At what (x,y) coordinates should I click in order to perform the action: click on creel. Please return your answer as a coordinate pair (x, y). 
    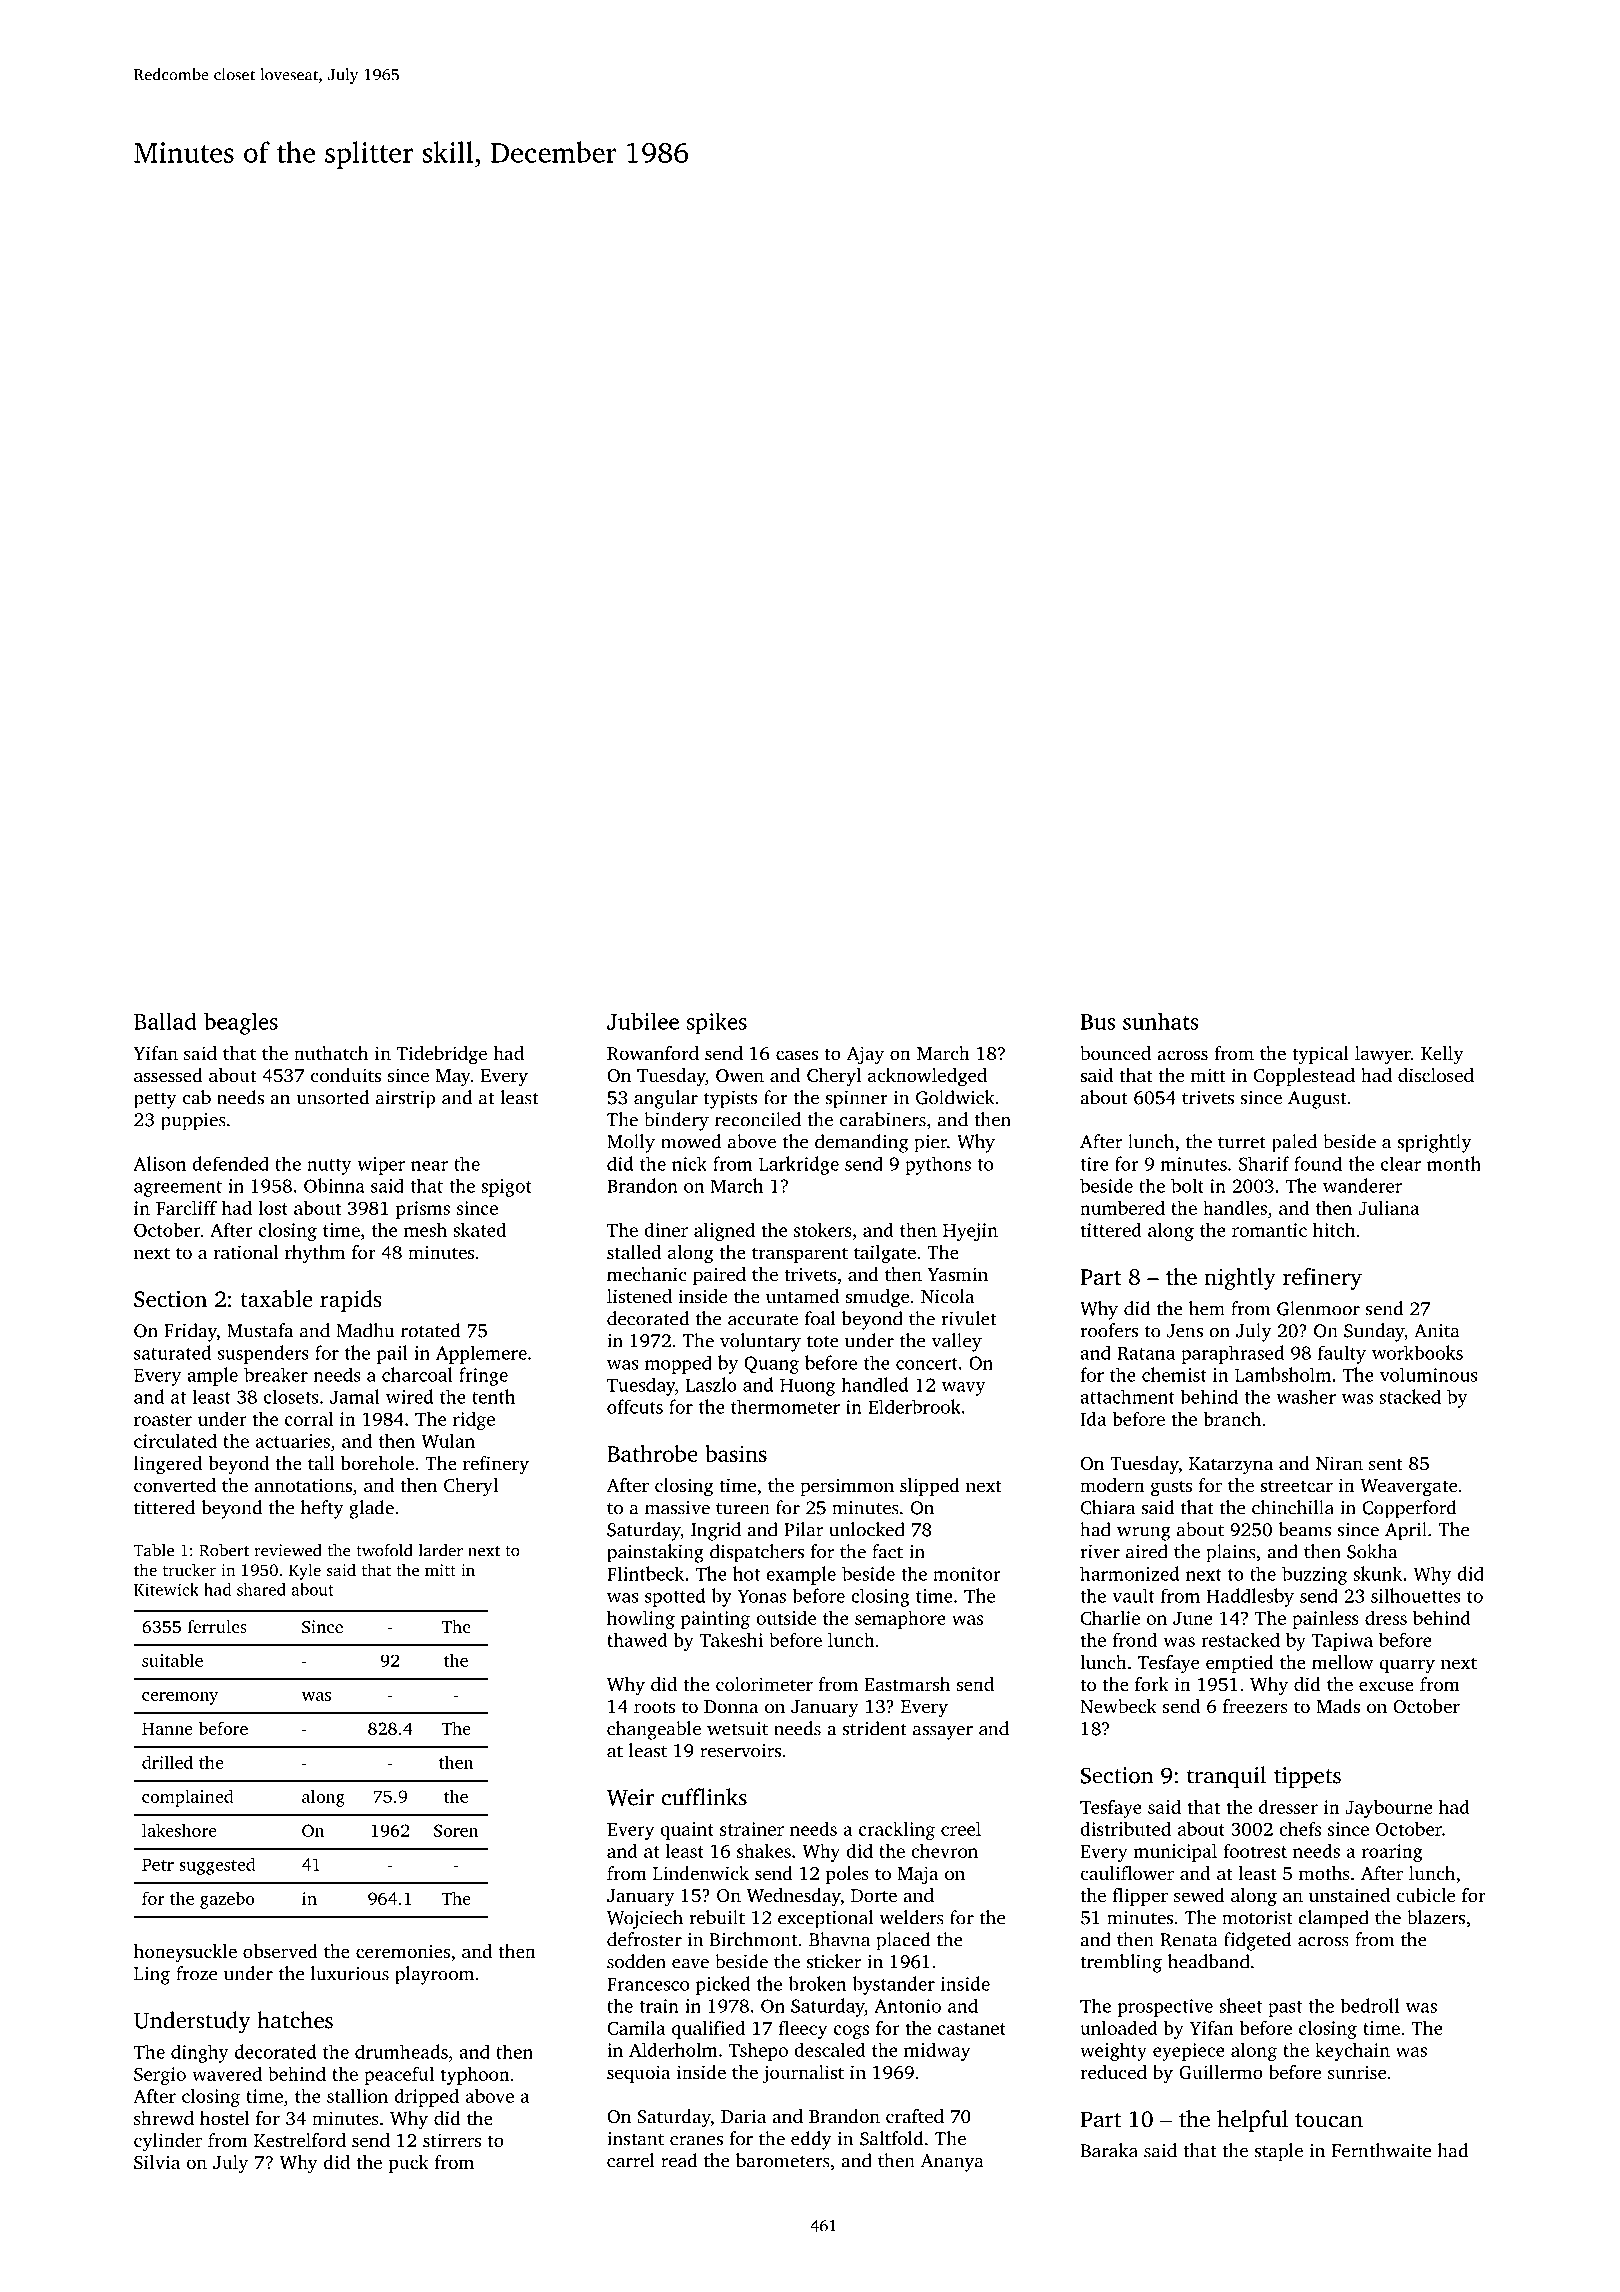
    Looking at the image, I should click on (961, 1829).
